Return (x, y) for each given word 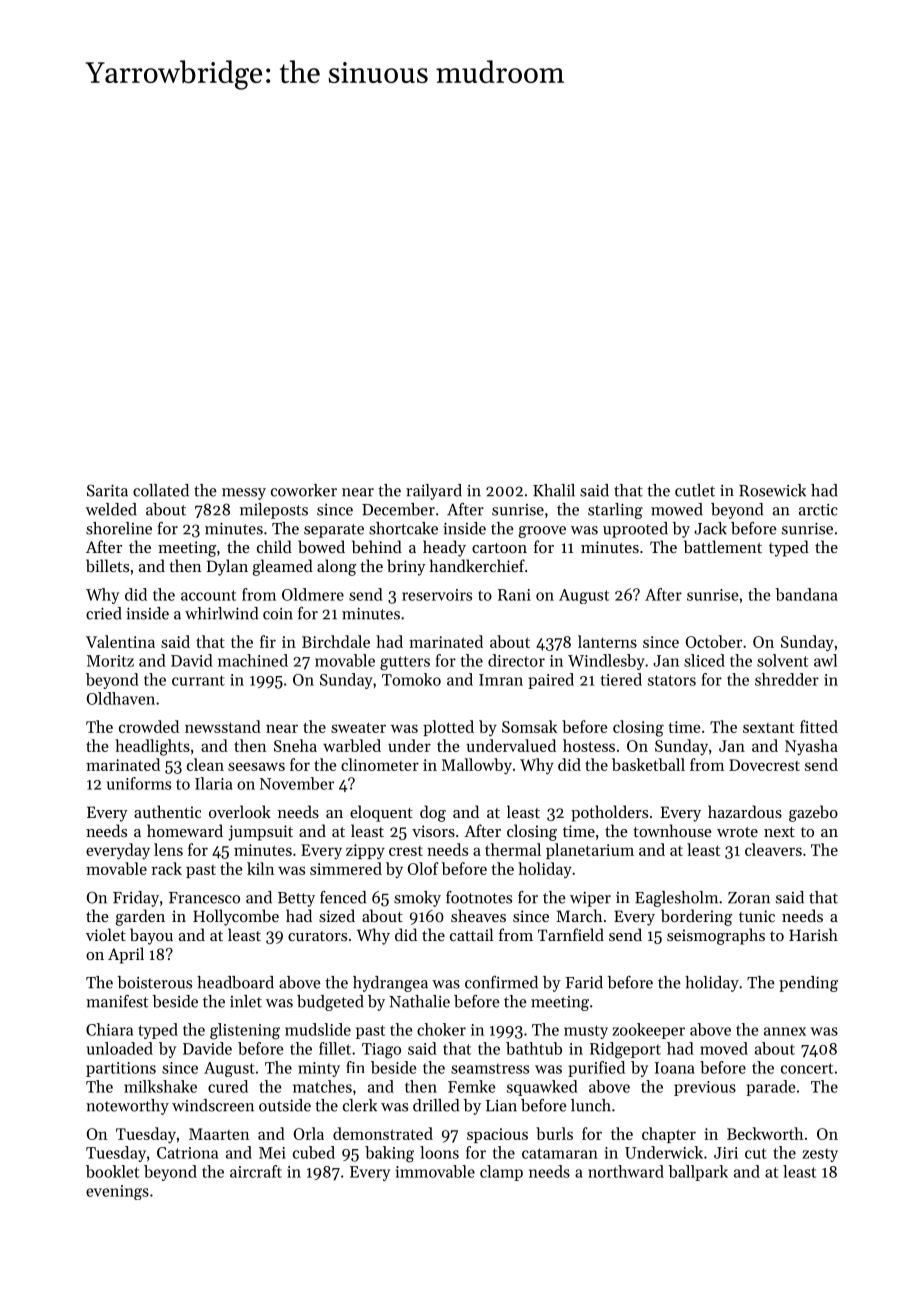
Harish (813, 934)
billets (107, 565)
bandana (806, 594)
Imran (501, 680)
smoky (417, 899)
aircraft (256, 1171)
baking (389, 1154)
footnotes (479, 897)
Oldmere (313, 594)
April (126, 955)
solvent (782, 660)
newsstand (223, 726)
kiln (260, 868)
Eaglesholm (676, 899)
